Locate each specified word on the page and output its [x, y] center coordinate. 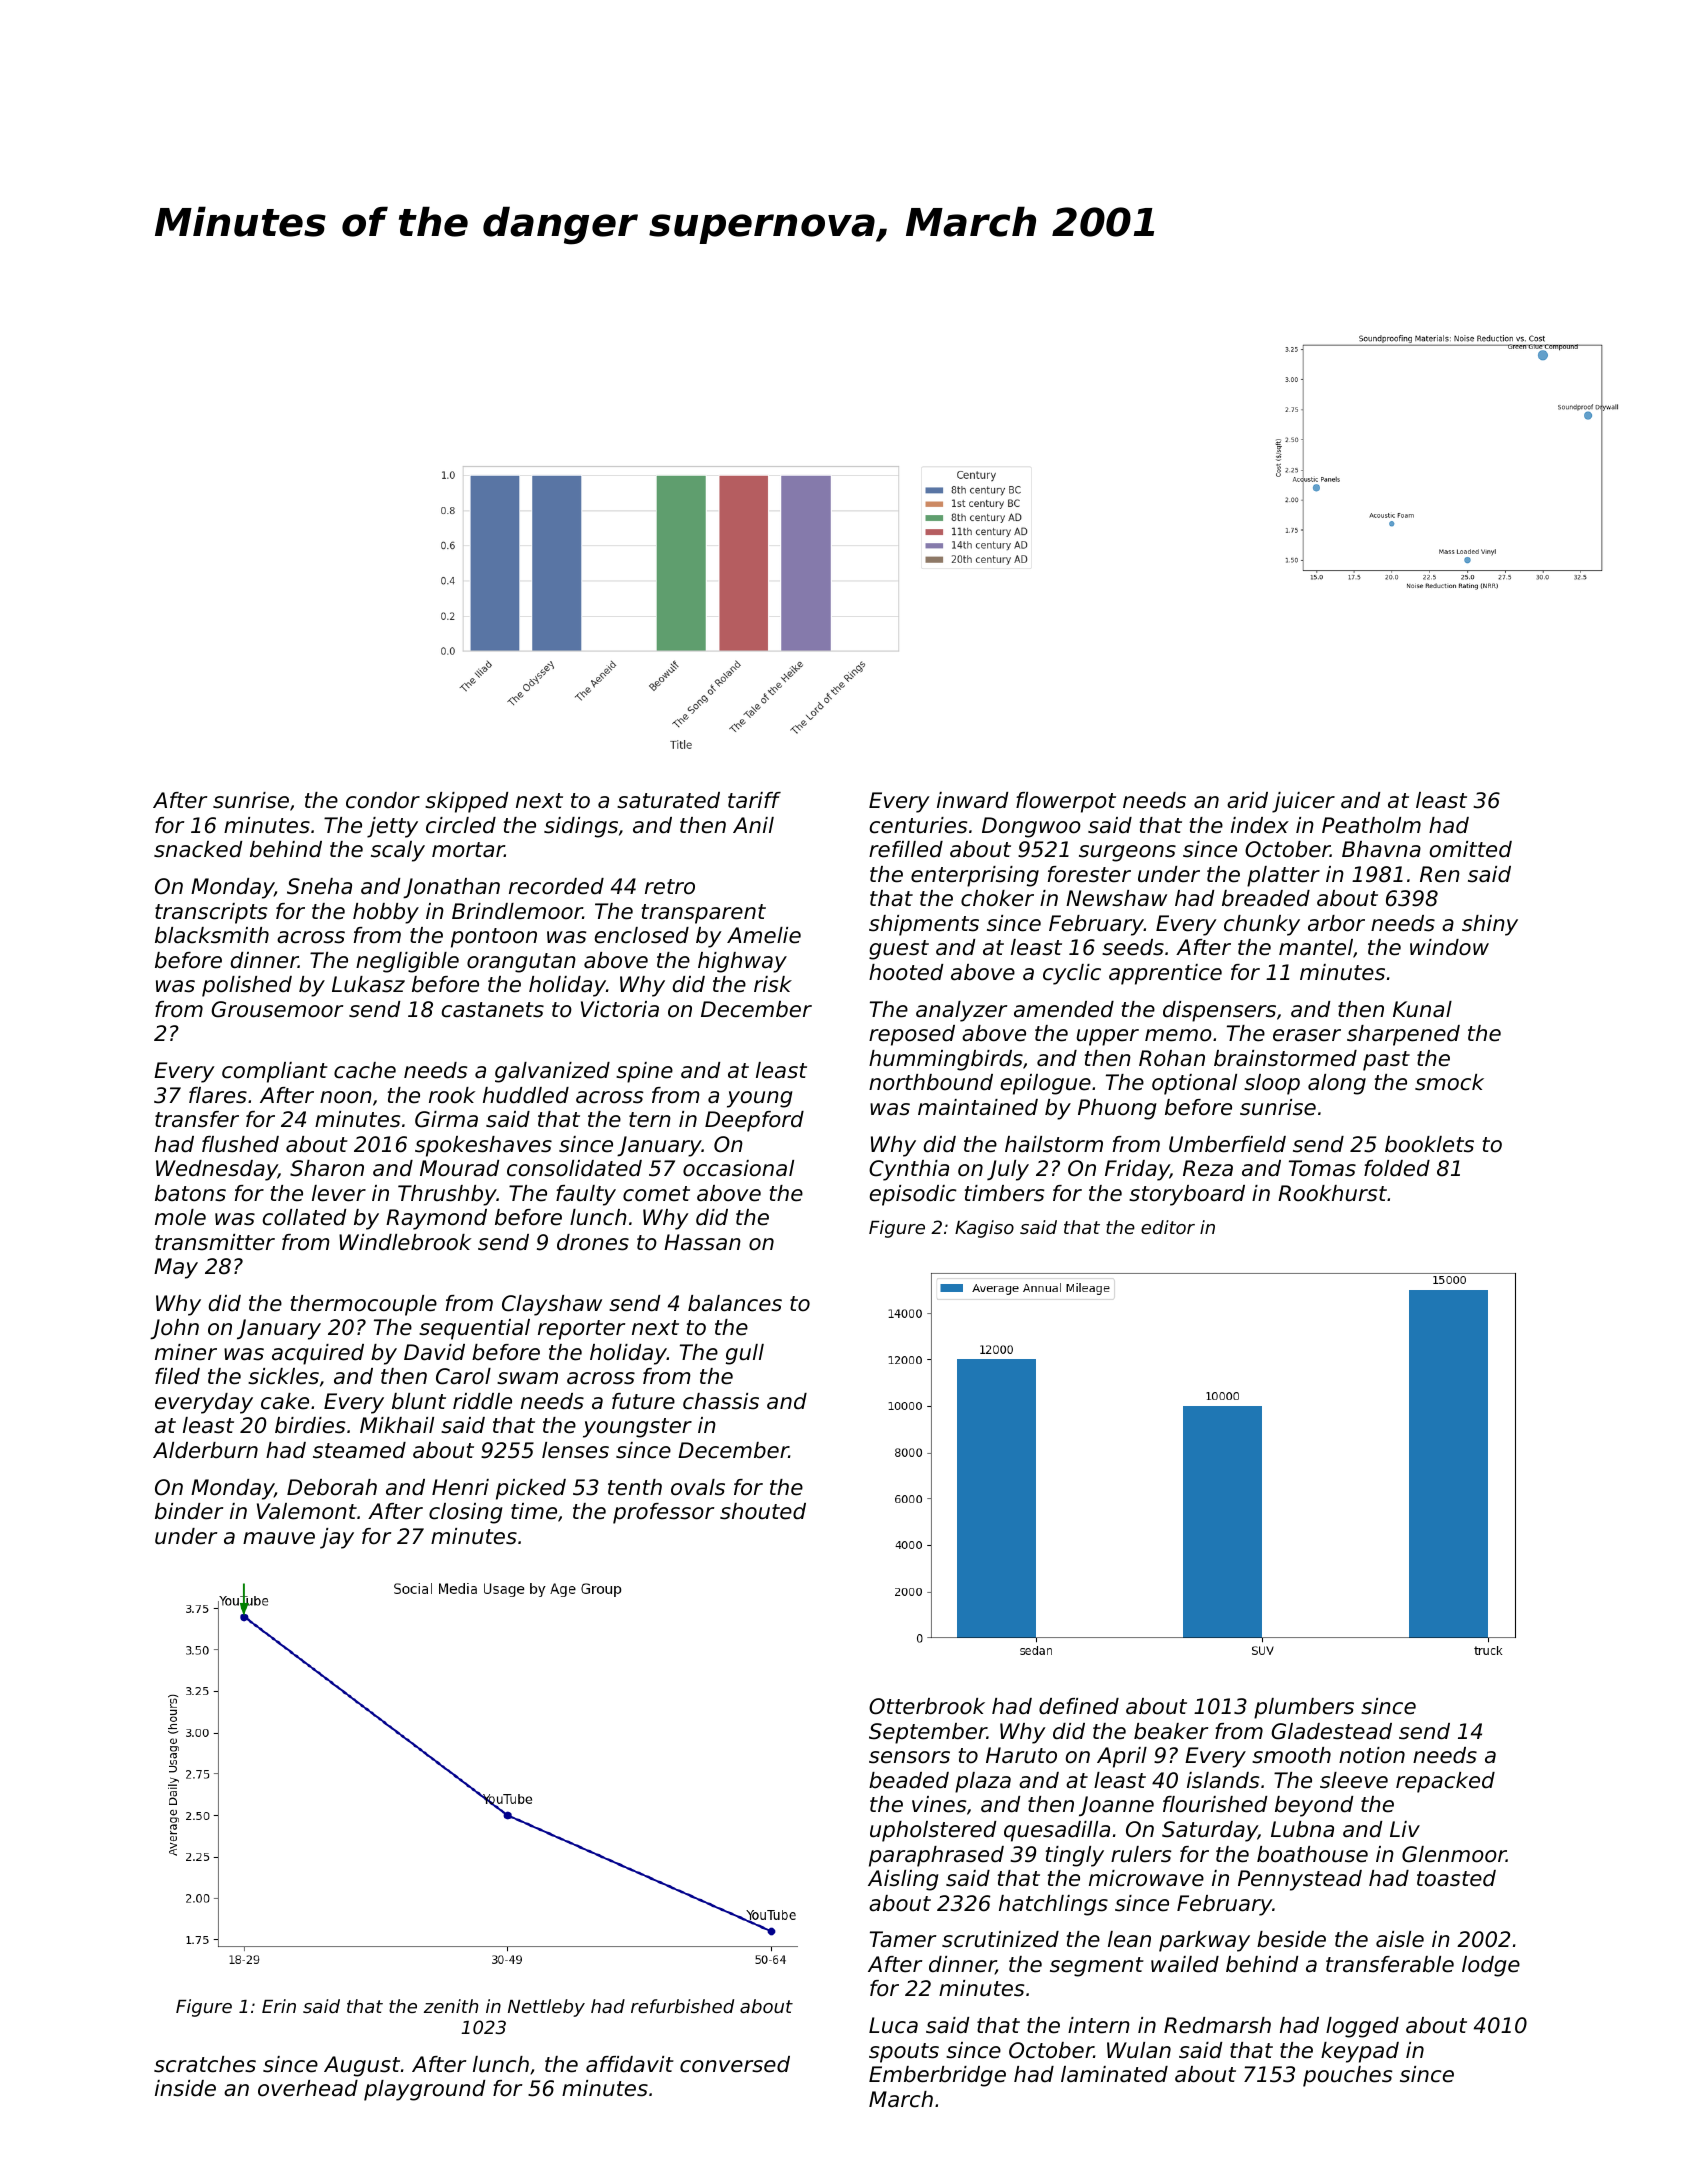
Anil [753, 825]
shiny [1490, 925]
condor [383, 800]
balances [735, 1303]
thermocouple [363, 1305]
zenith [451, 2006]
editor [1168, 1227]
